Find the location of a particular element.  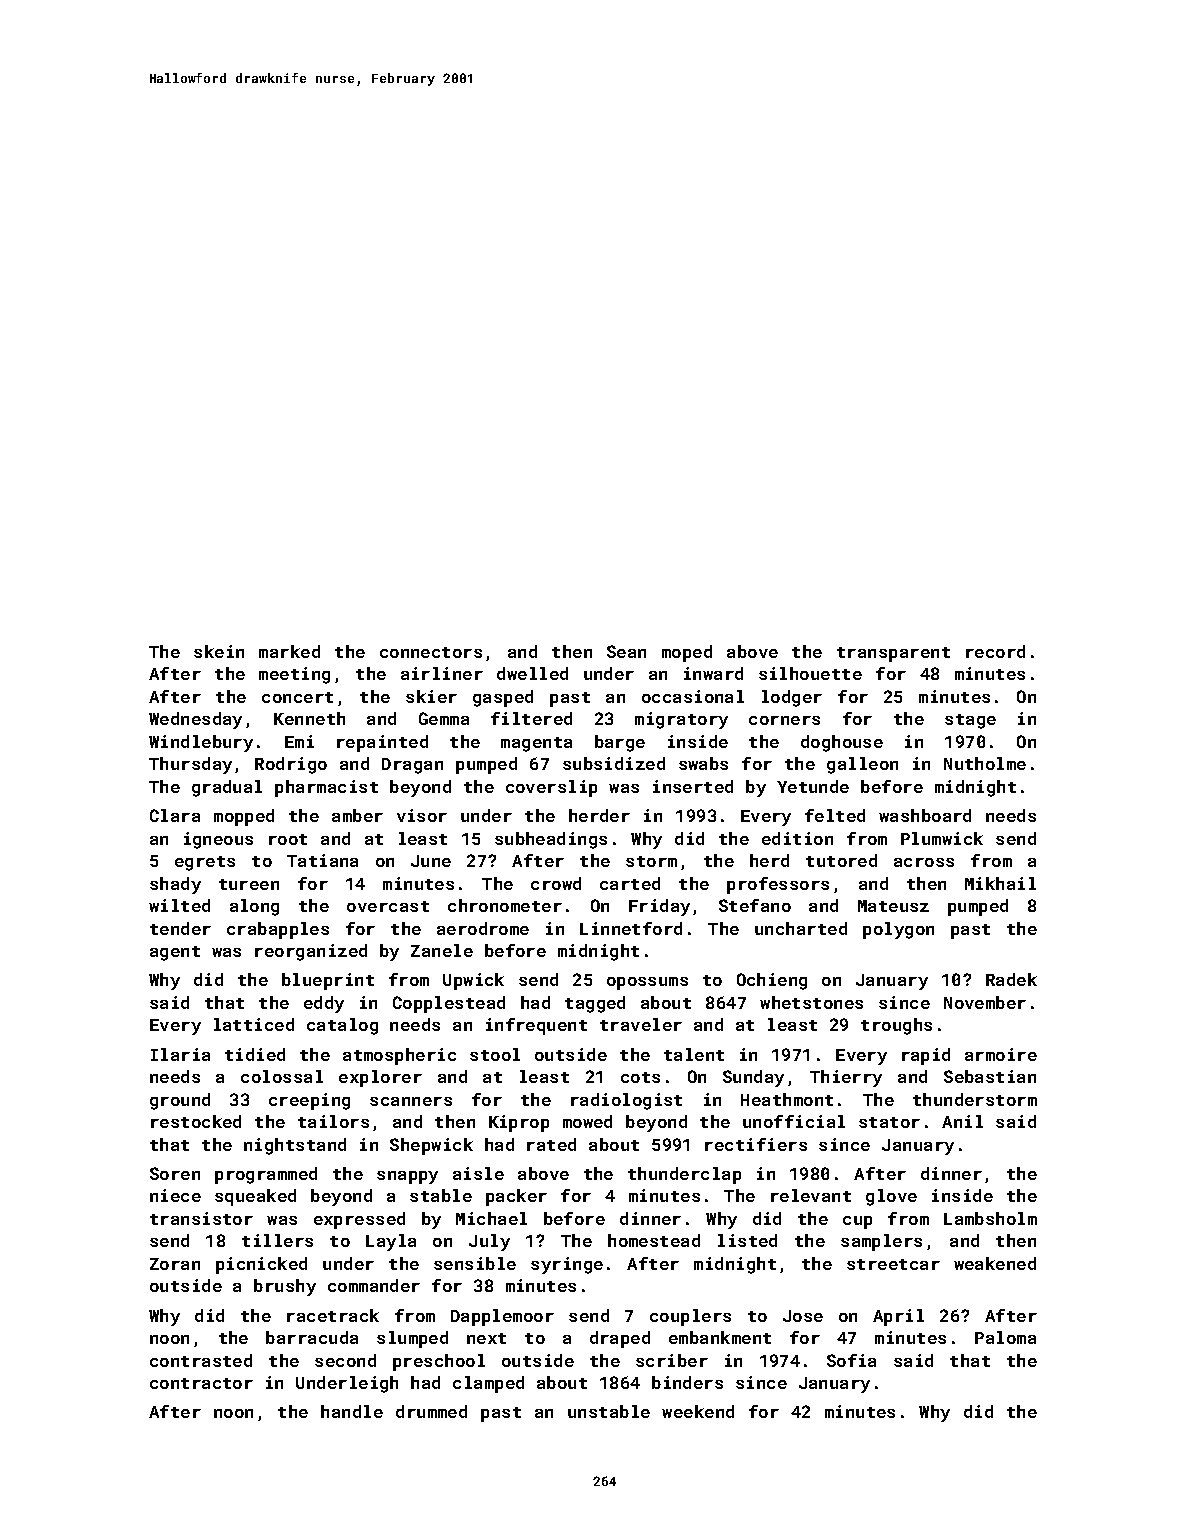

Jose is located at coordinates (803, 1316).
